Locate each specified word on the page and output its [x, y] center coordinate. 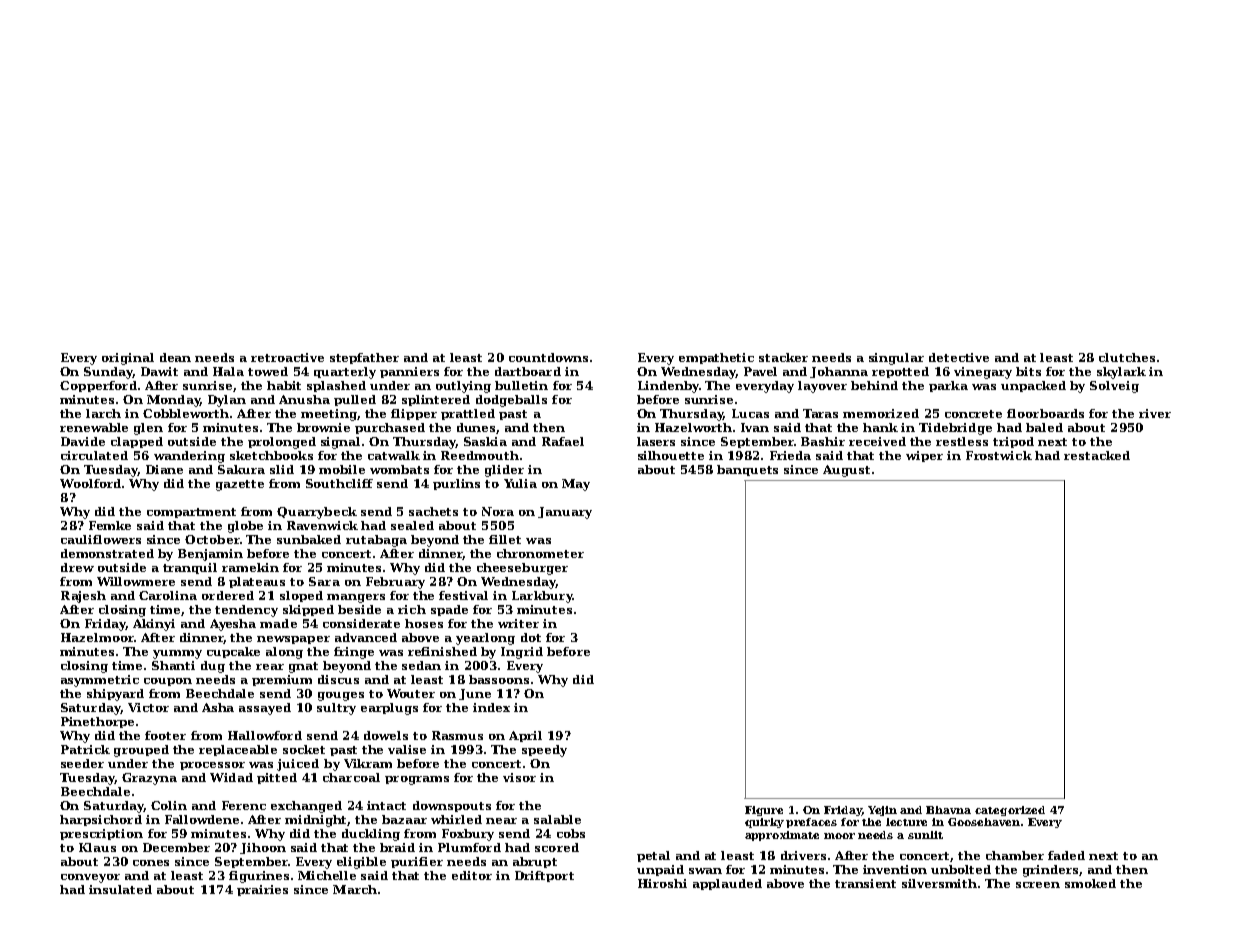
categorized [1010, 811]
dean [175, 357]
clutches [1127, 357]
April [525, 736]
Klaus [97, 847]
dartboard [528, 371]
